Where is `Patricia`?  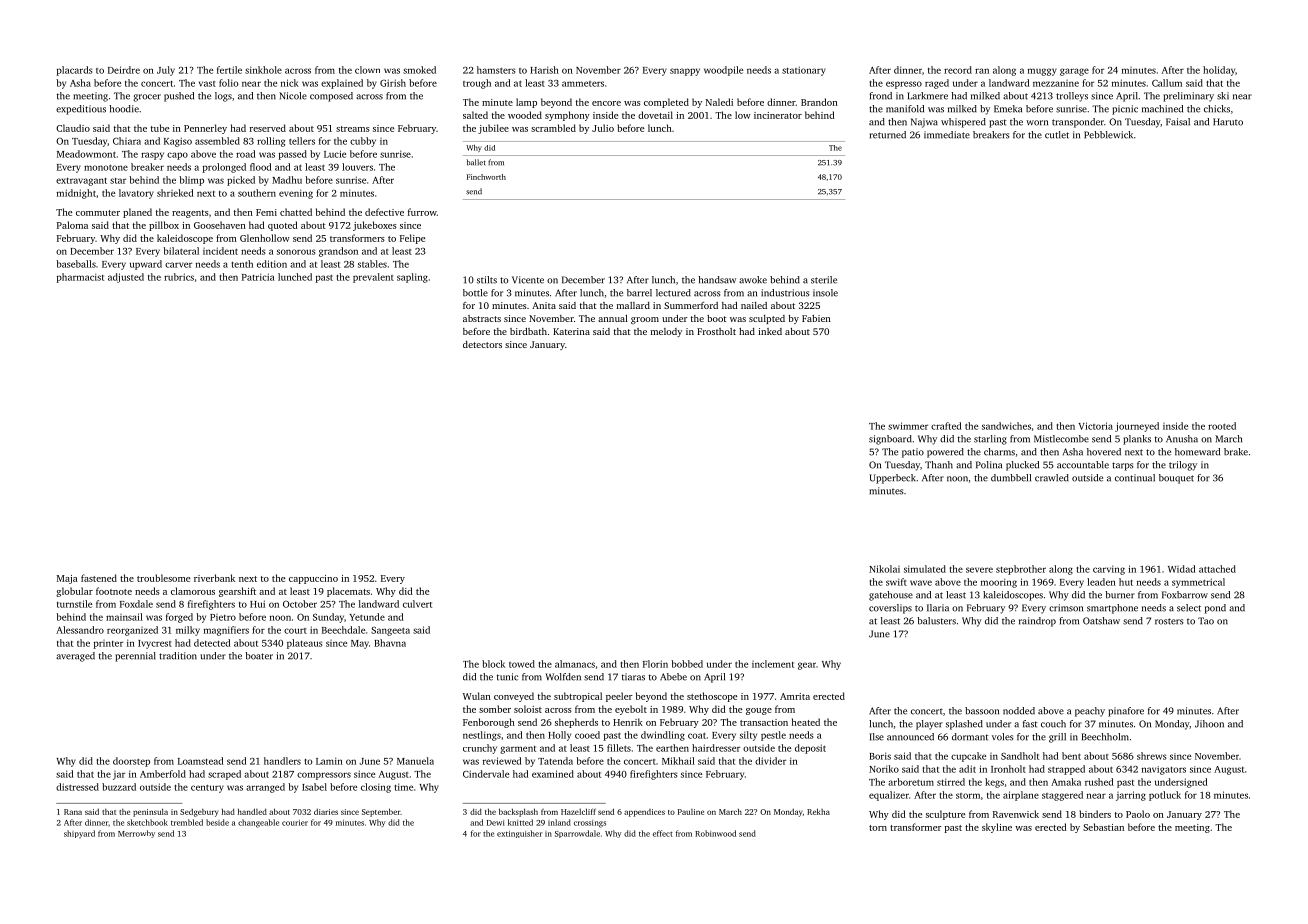 Patricia is located at coordinates (258, 277).
